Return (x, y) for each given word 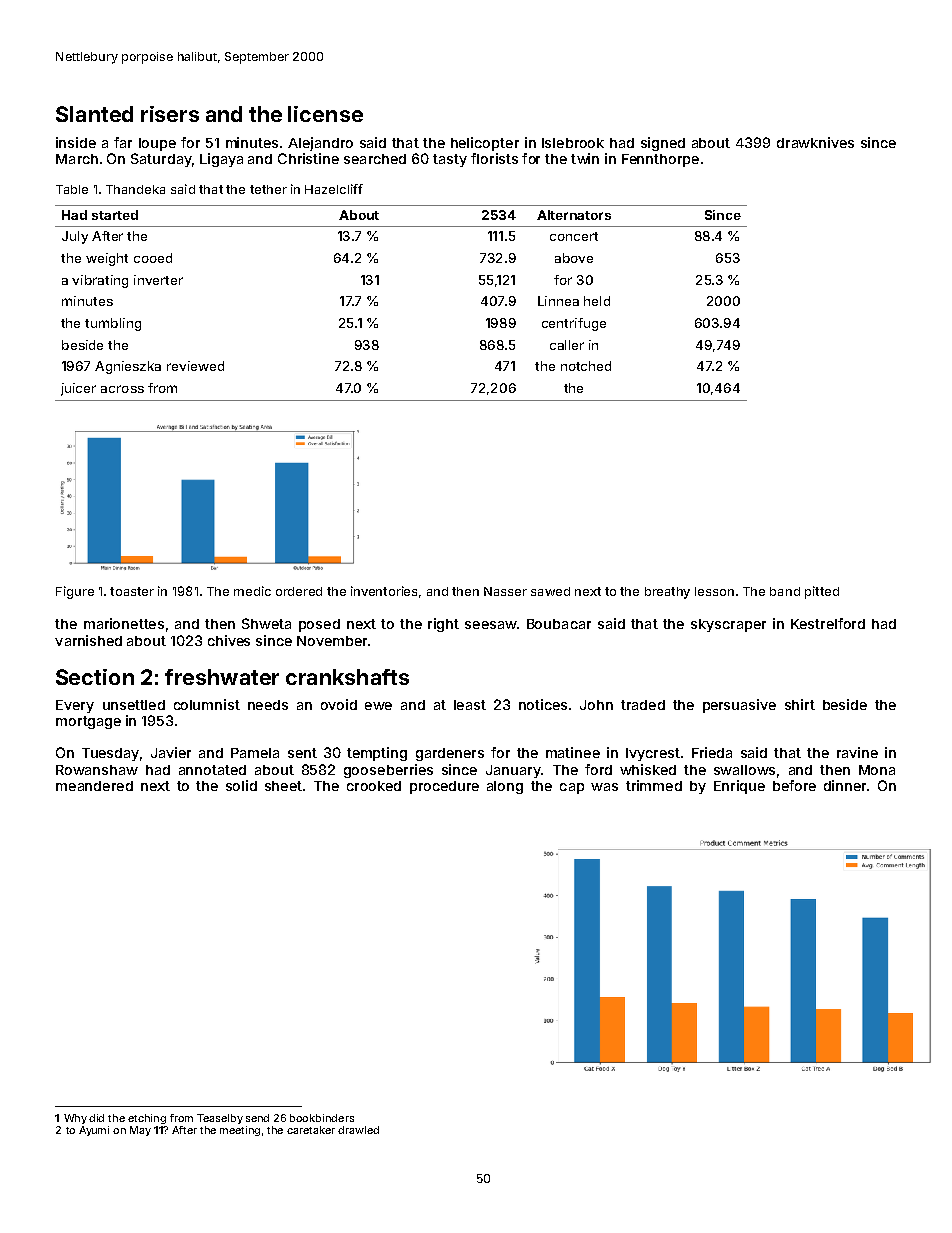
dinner (845, 785)
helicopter (485, 144)
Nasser (505, 591)
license (325, 114)
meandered (94, 786)
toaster (132, 591)
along (505, 787)
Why (75, 1119)
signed (663, 144)
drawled (358, 1130)
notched (586, 366)
